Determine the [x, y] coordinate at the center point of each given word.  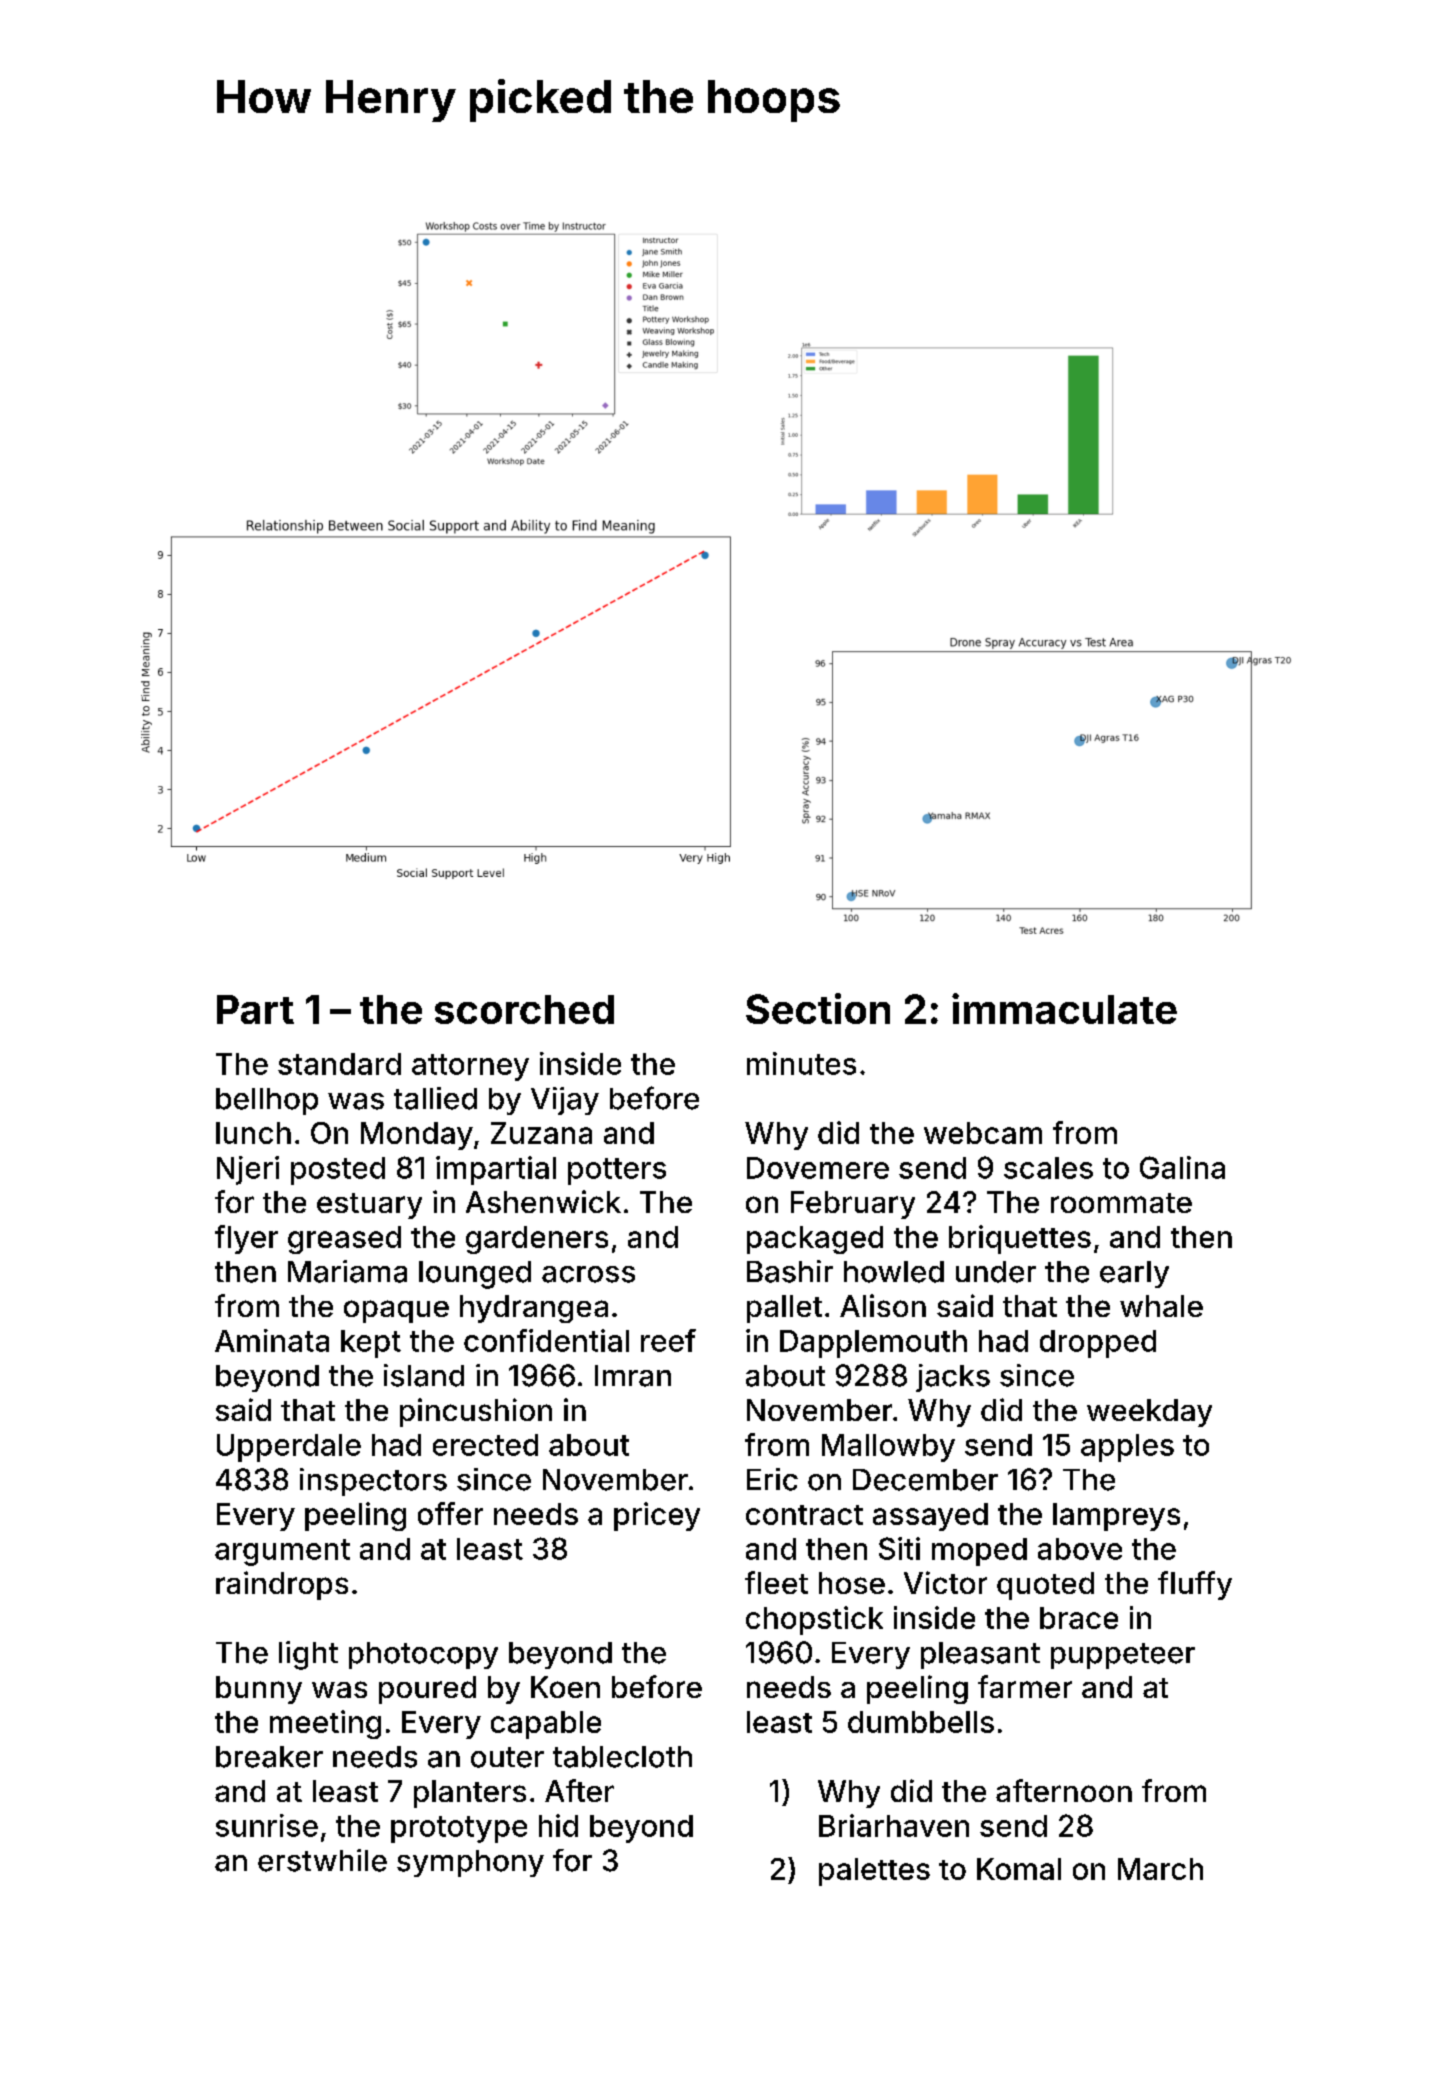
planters [470, 1794]
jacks [953, 1378]
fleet [776, 1582]
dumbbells [921, 1722]
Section [818, 1008]
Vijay [565, 1101]
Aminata [272, 1340]
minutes [801, 1063]
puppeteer [1123, 1656]
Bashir [790, 1271]
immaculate [1064, 1008]
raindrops [282, 1585]
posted [338, 1171]
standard [339, 1064]
